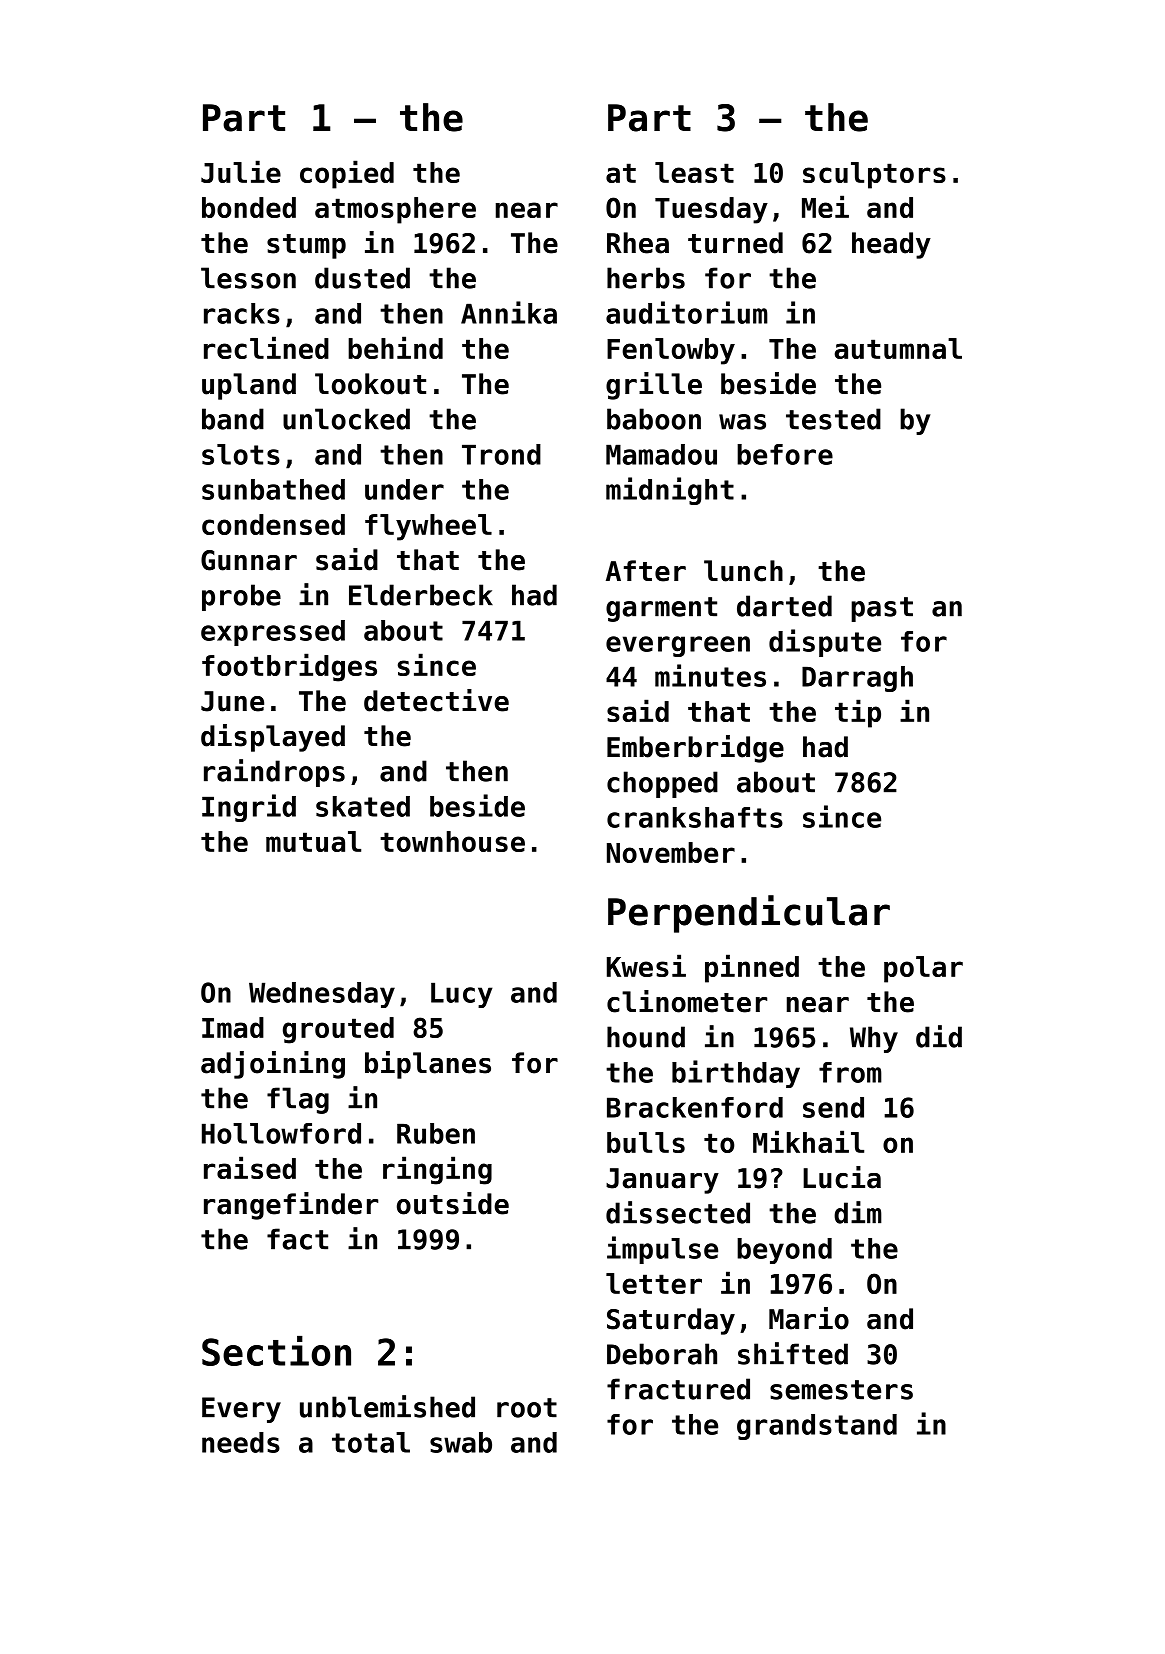 The image size is (1165, 1654). Describe the element at coordinates (322, 995) in the screenshot. I see `Wednesday` at that location.
